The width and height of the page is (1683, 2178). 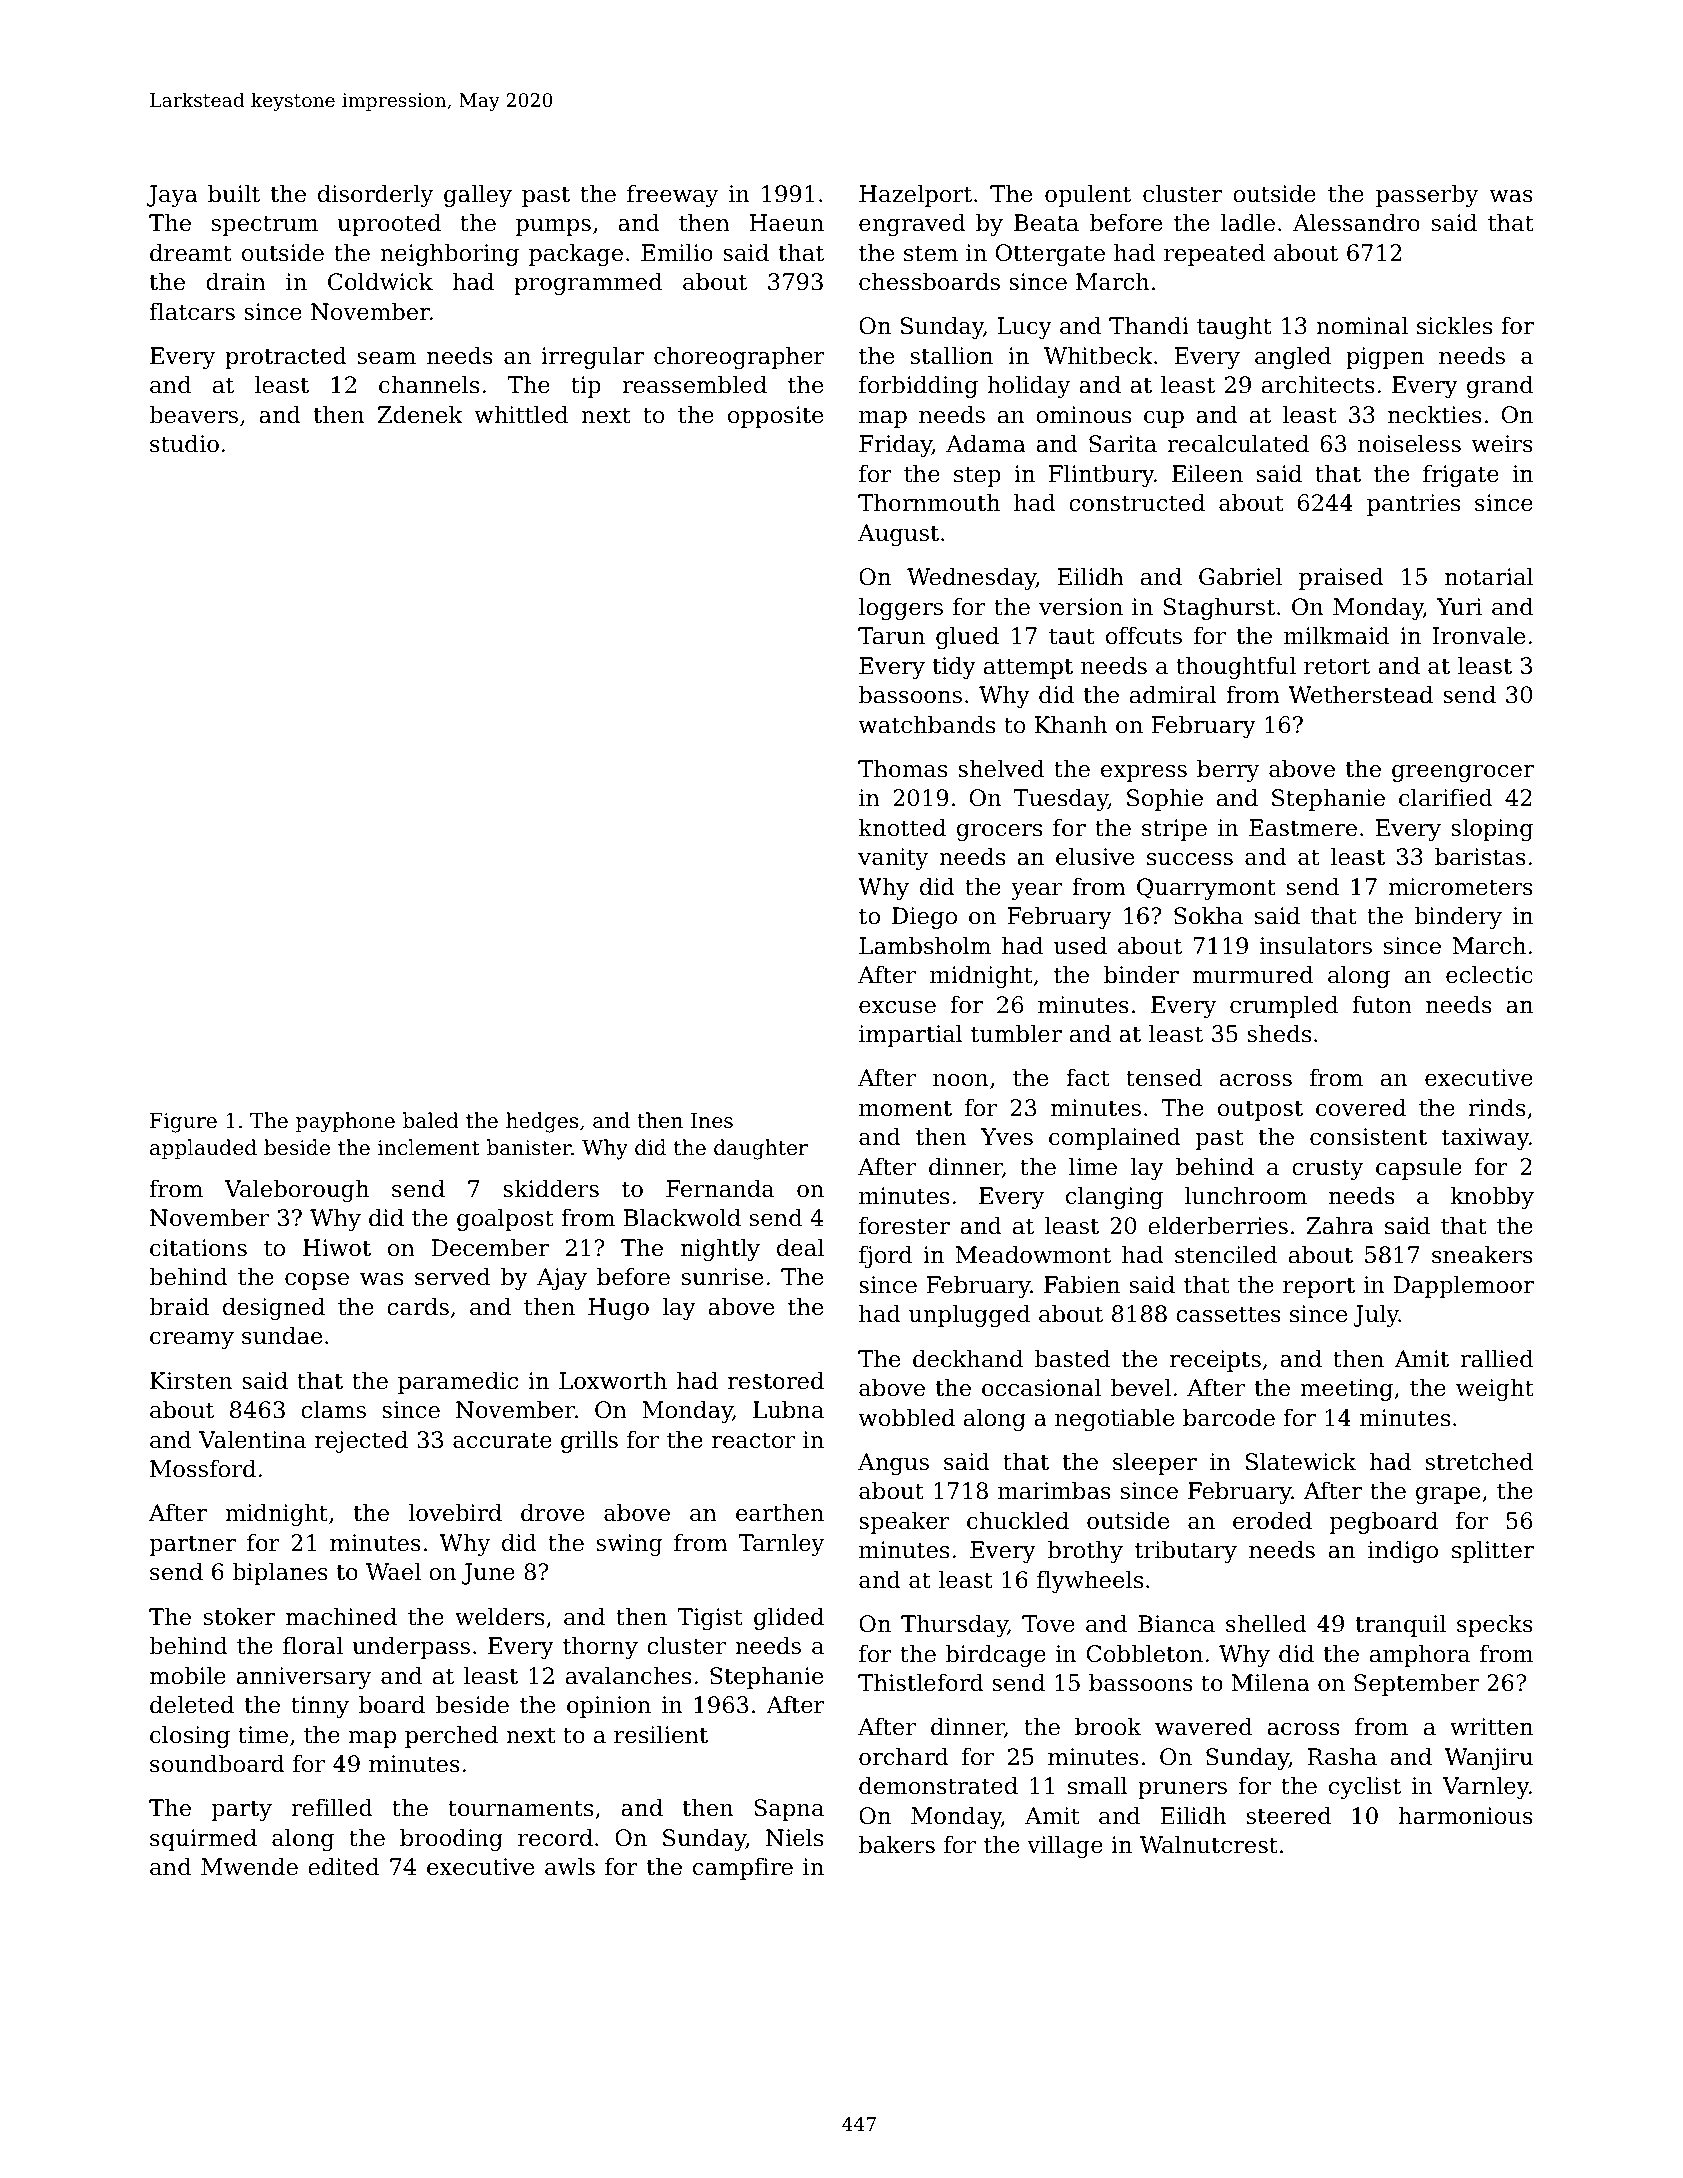 I want to click on Wetherstead, so click(x=1360, y=695).
